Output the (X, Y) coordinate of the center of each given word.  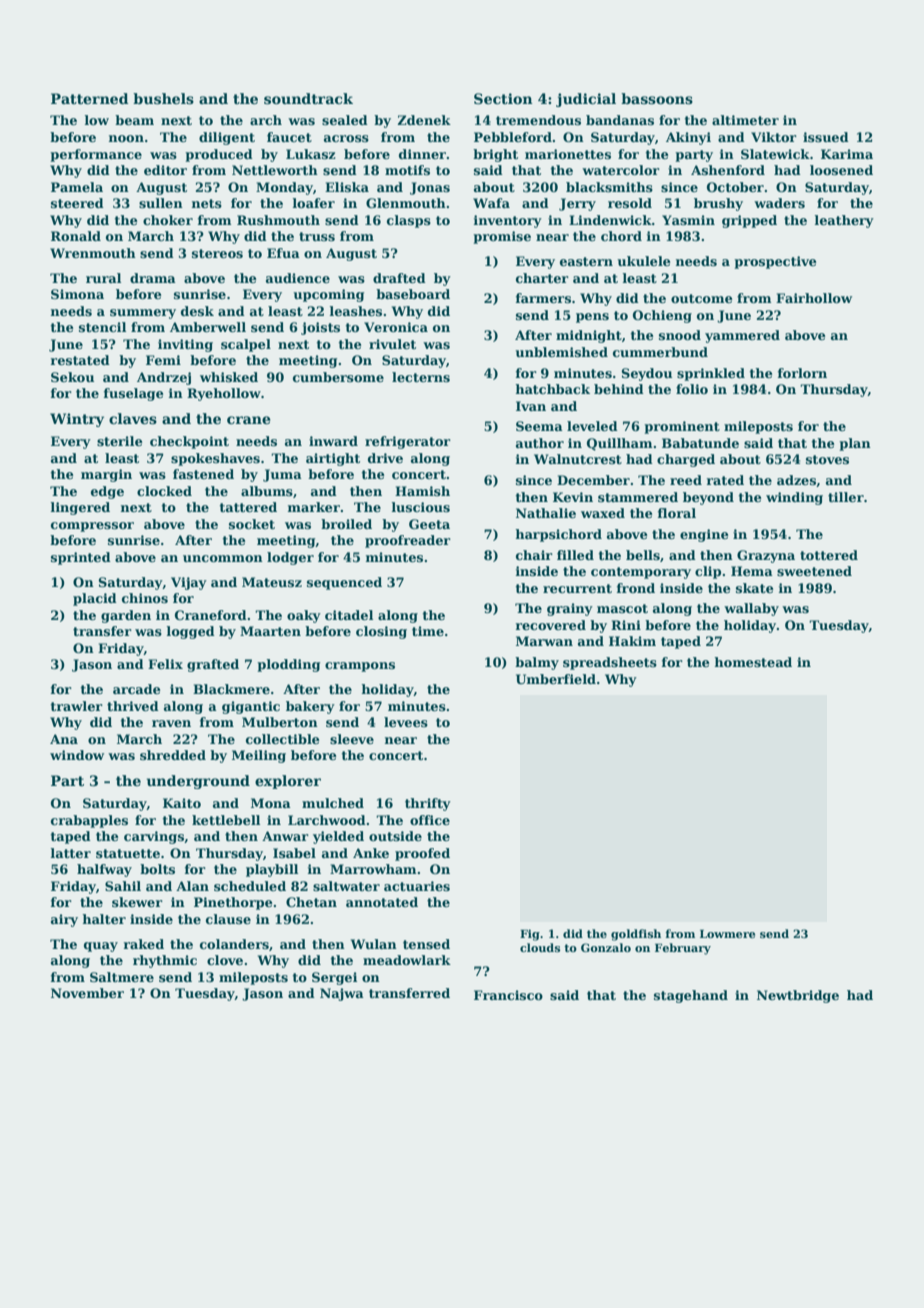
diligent (227, 138)
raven (171, 723)
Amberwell (208, 327)
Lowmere (727, 934)
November (87, 993)
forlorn (802, 373)
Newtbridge (798, 996)
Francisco (508, 995)
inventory (508, 221)
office (430, 820)
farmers (543, 298)
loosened (841, 170)
